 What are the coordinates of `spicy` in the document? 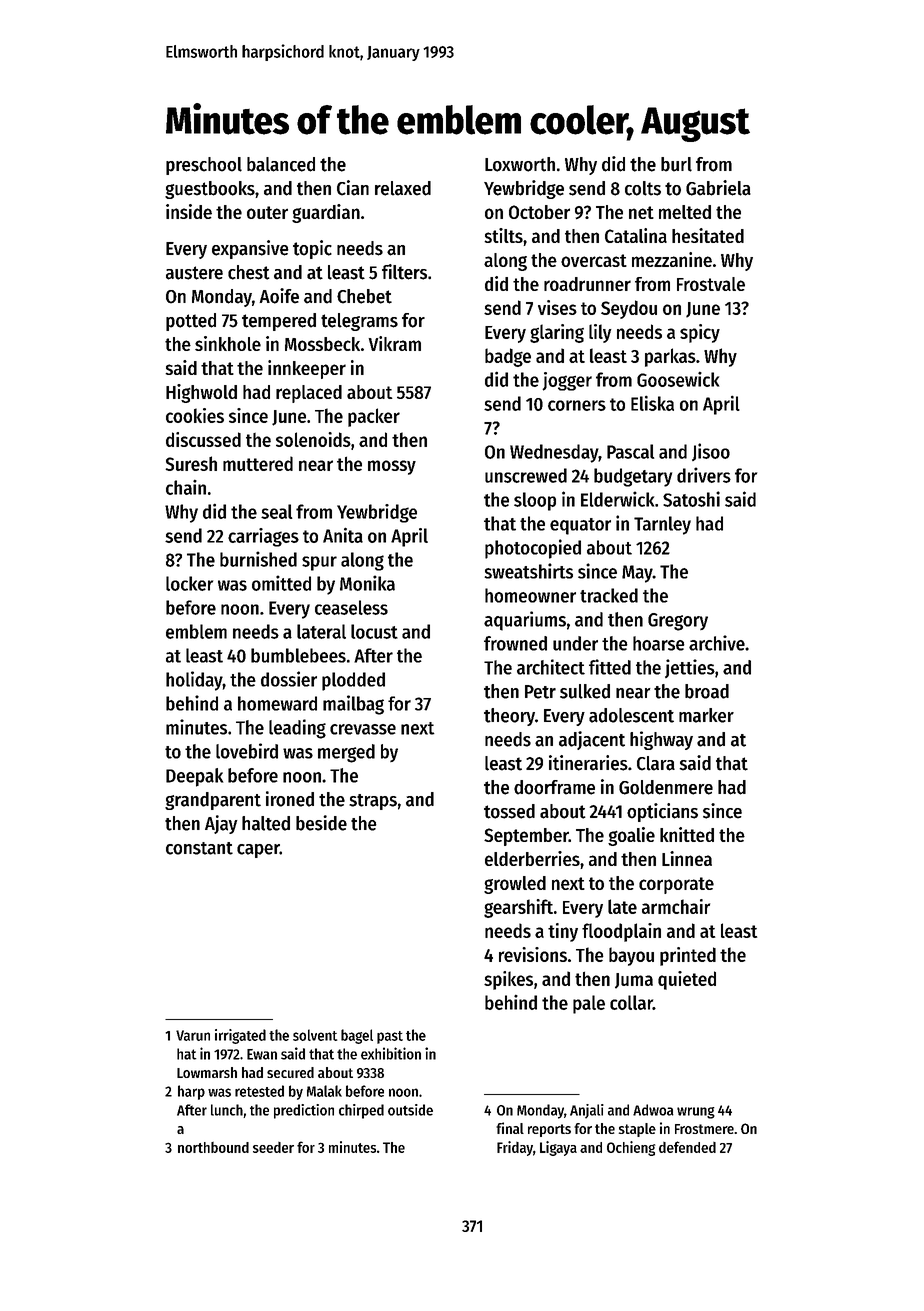 It's located at (700, 333).
